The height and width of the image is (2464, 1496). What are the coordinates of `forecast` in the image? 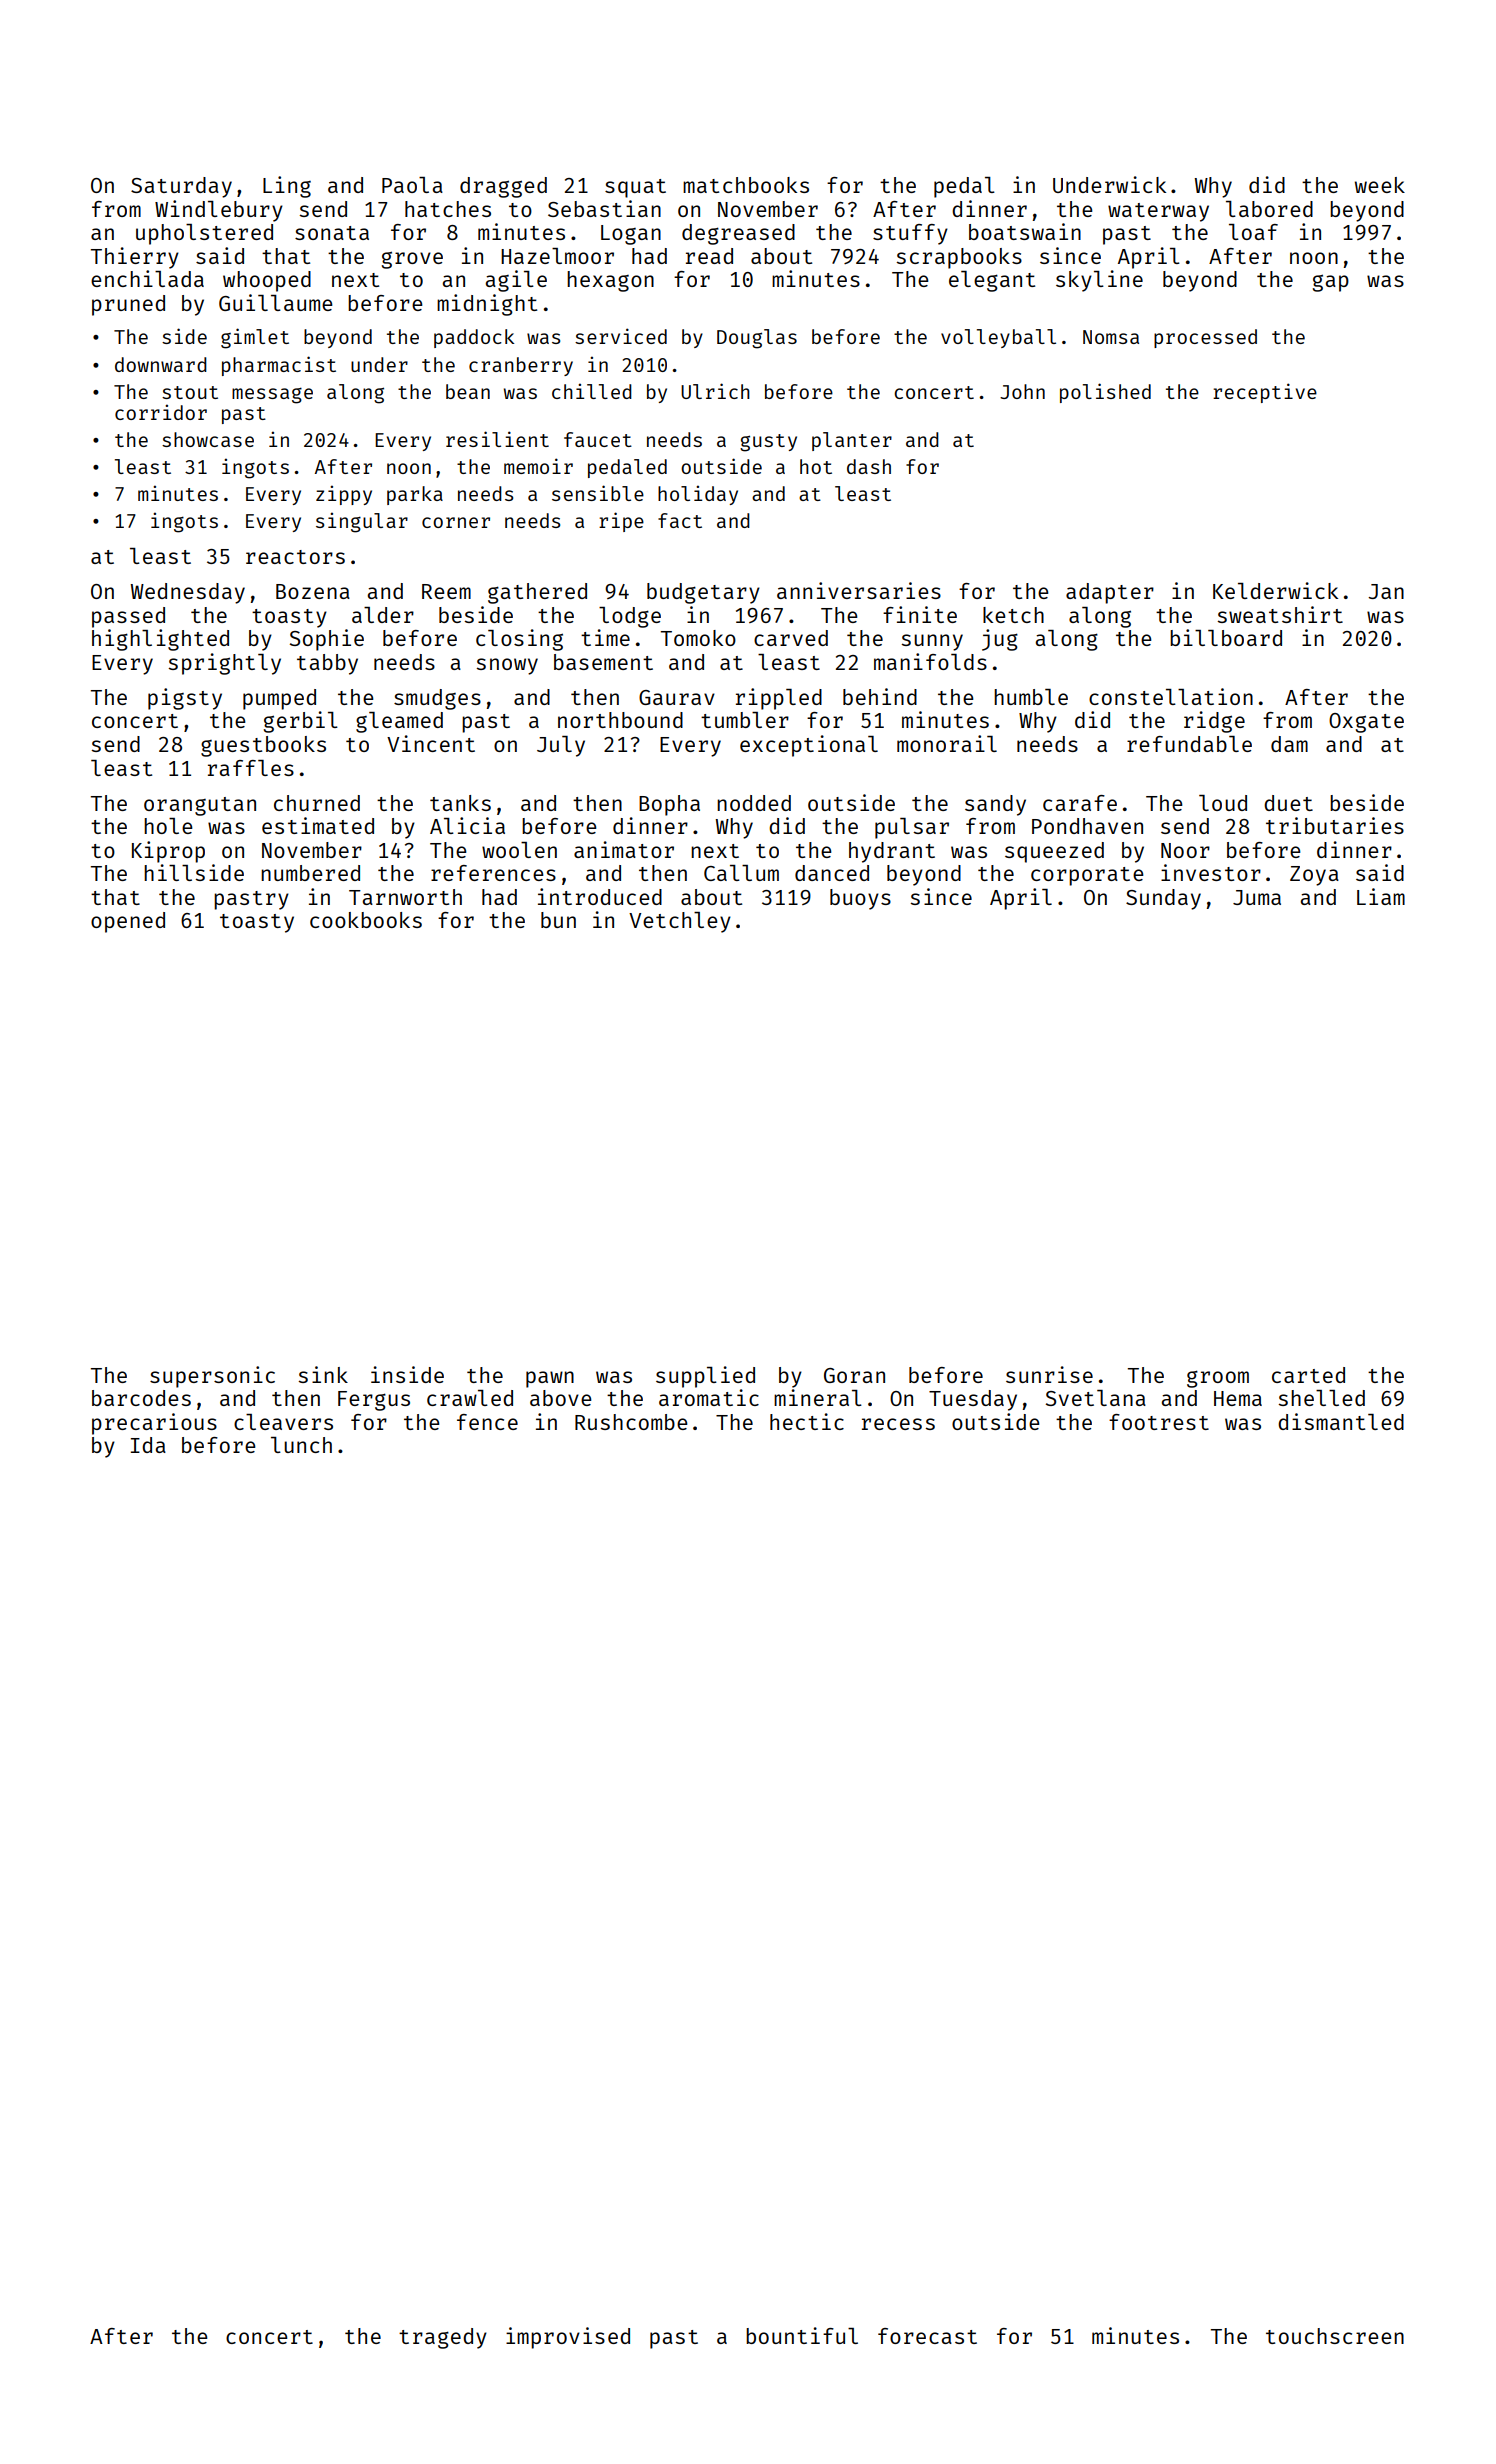 It's located at (927, 2336).
